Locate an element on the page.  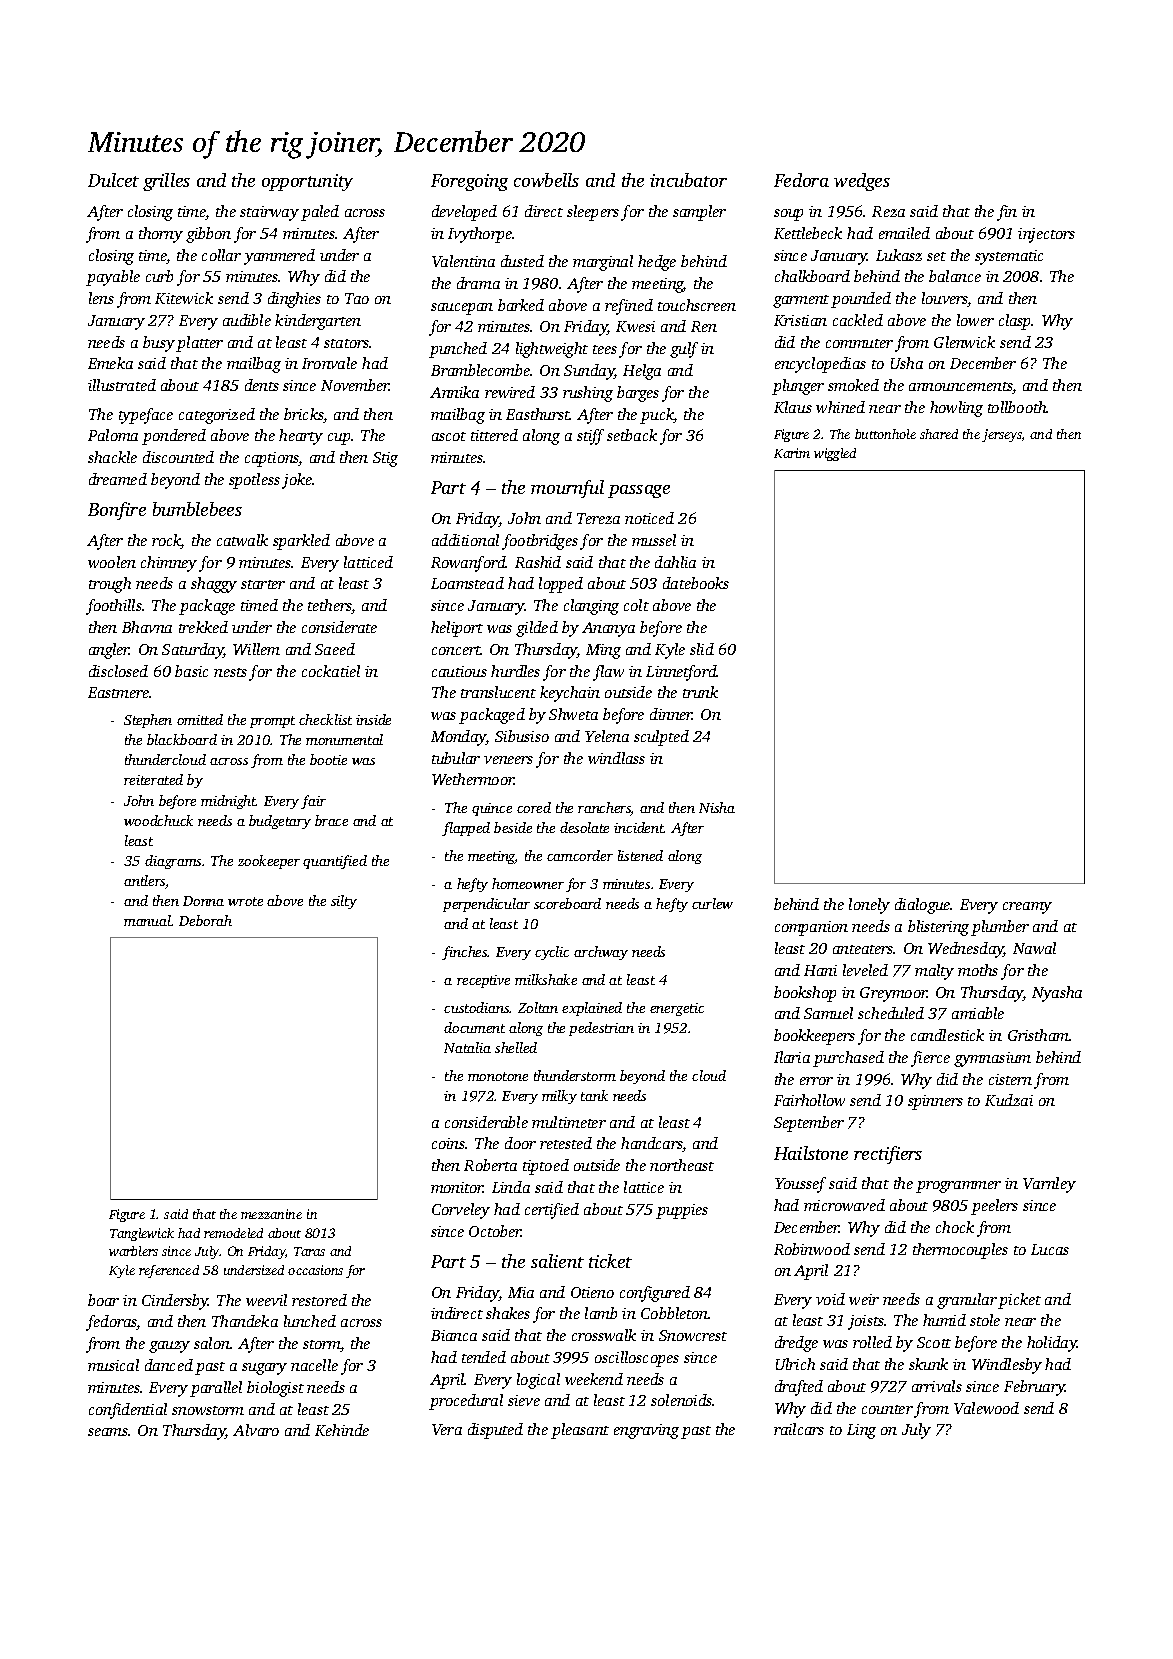
Nyasha is located at coordinates (1057, 994).
